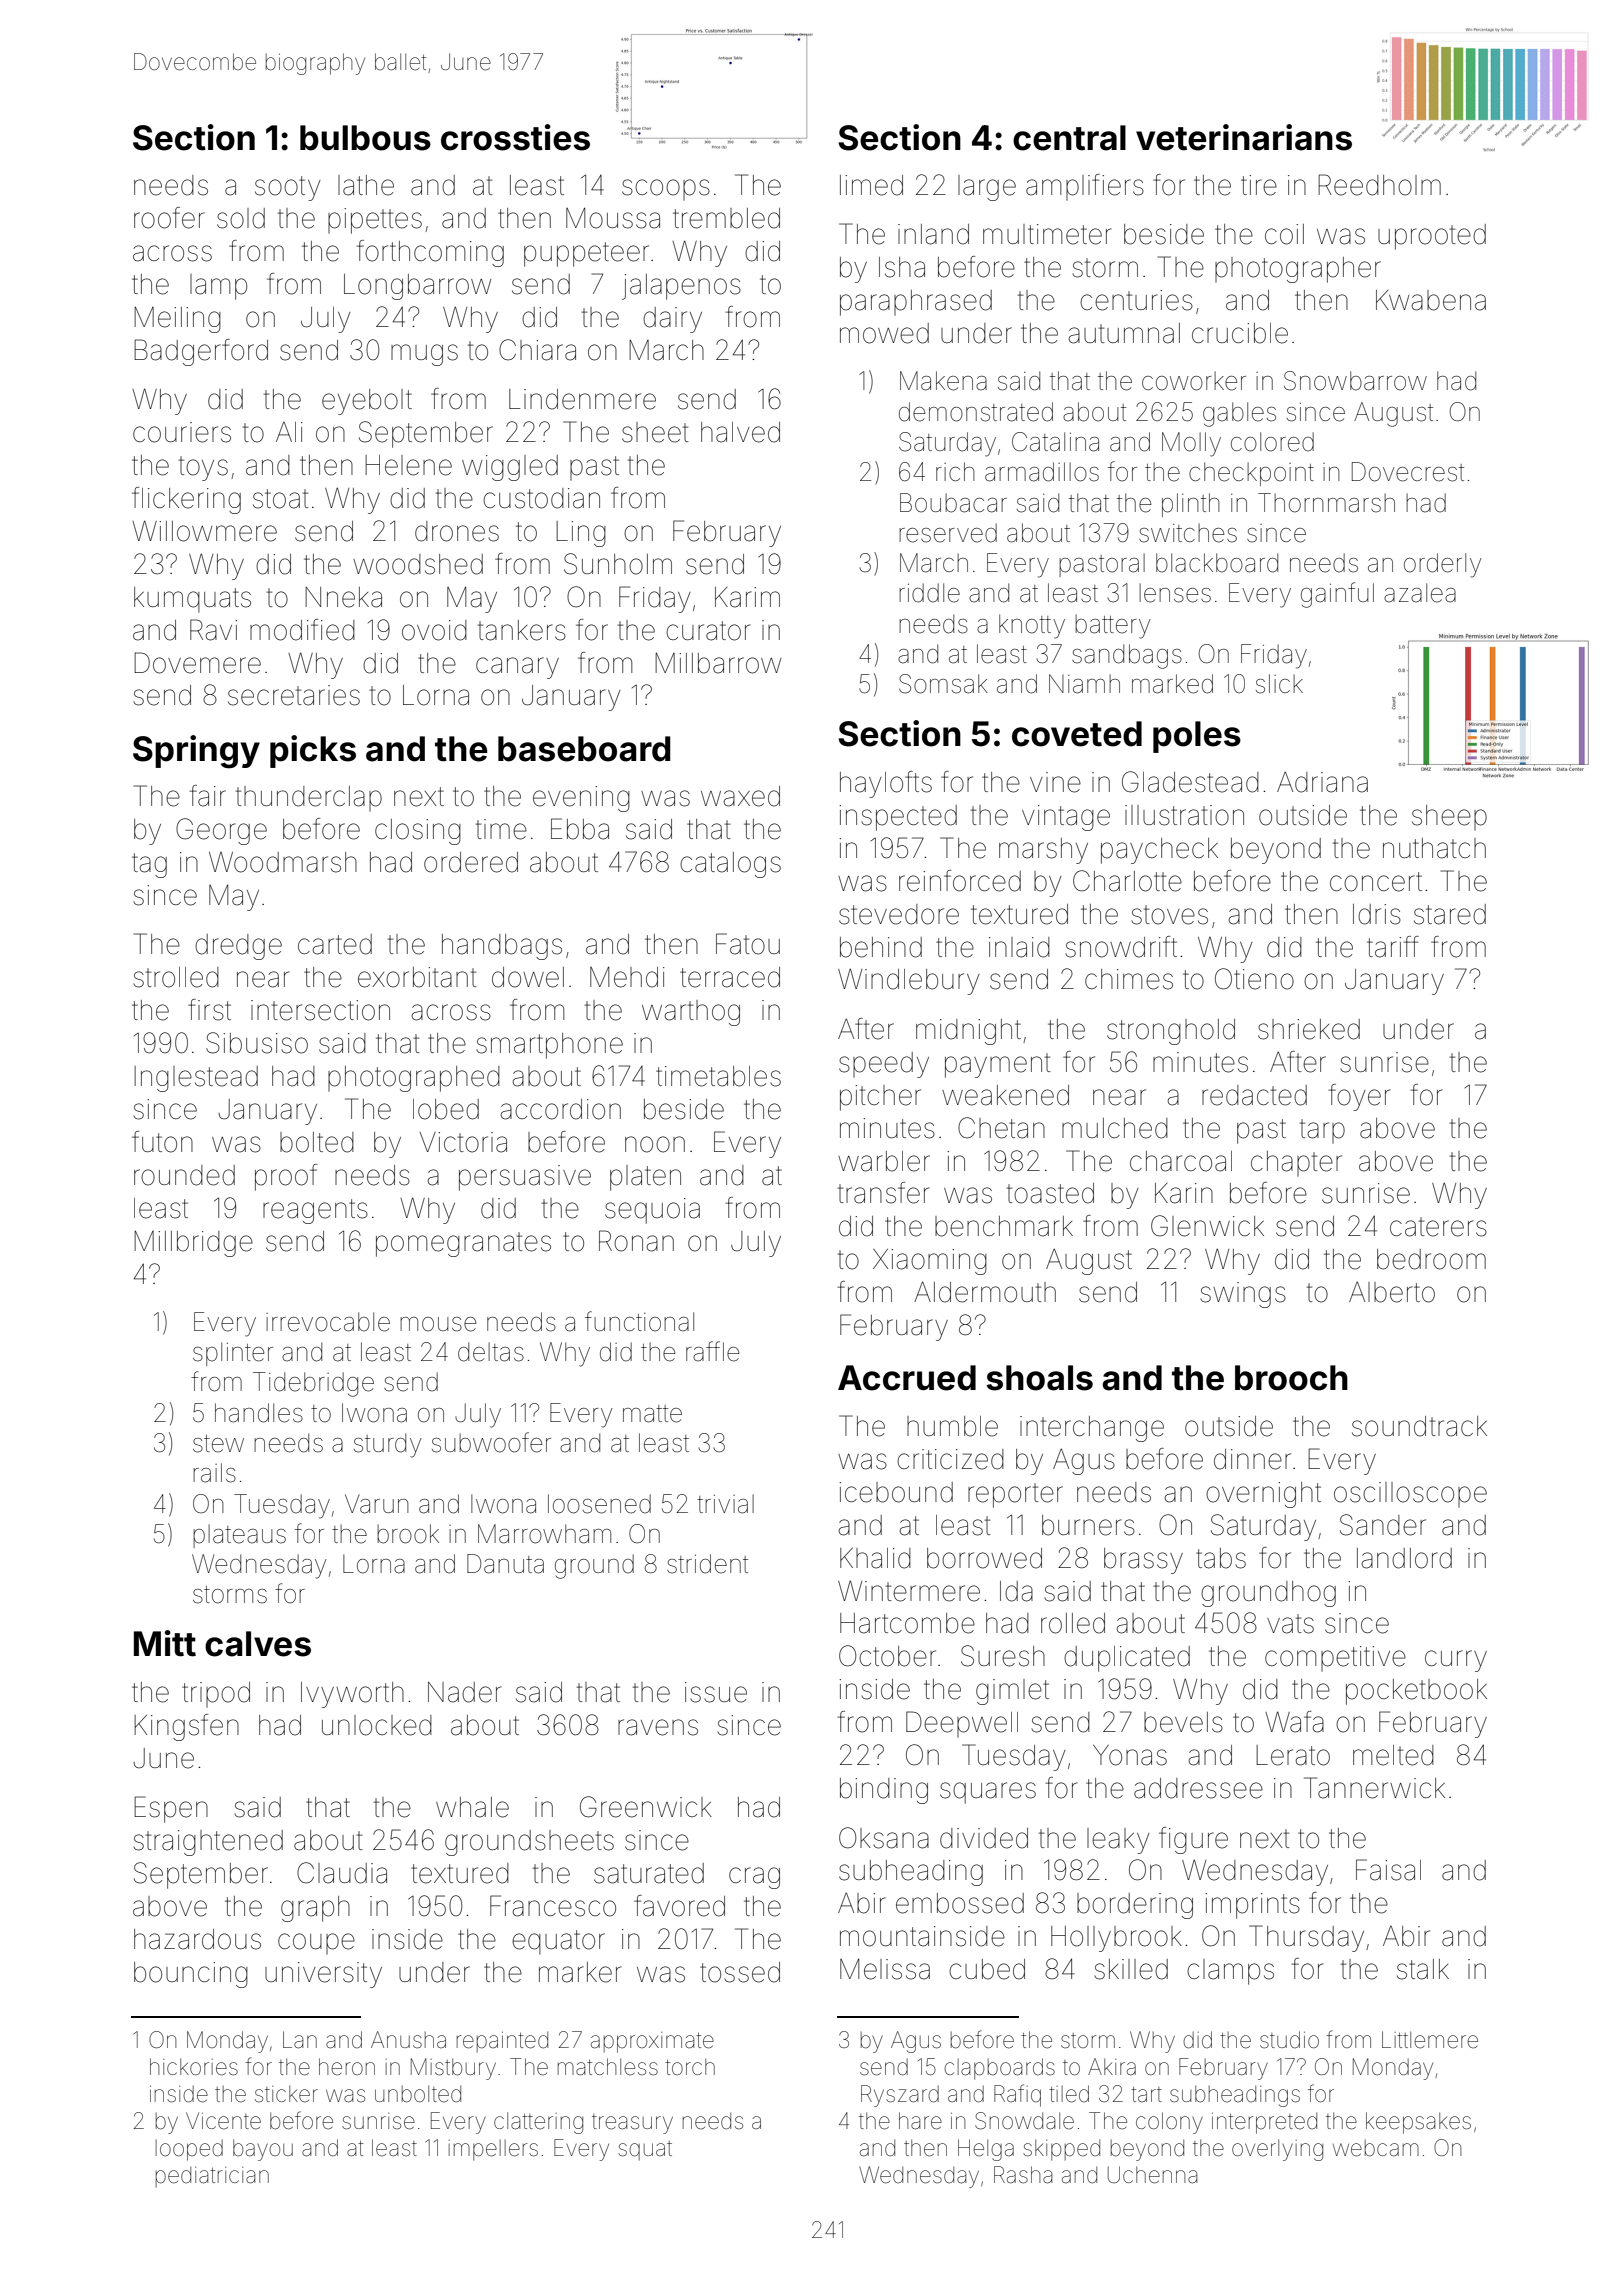 This screenshot has width=1620, height=2292. What do you see at coordinates (1379, 185) in the screenshot?
I see `Reedholm` at bounding box center [1379, 185].
